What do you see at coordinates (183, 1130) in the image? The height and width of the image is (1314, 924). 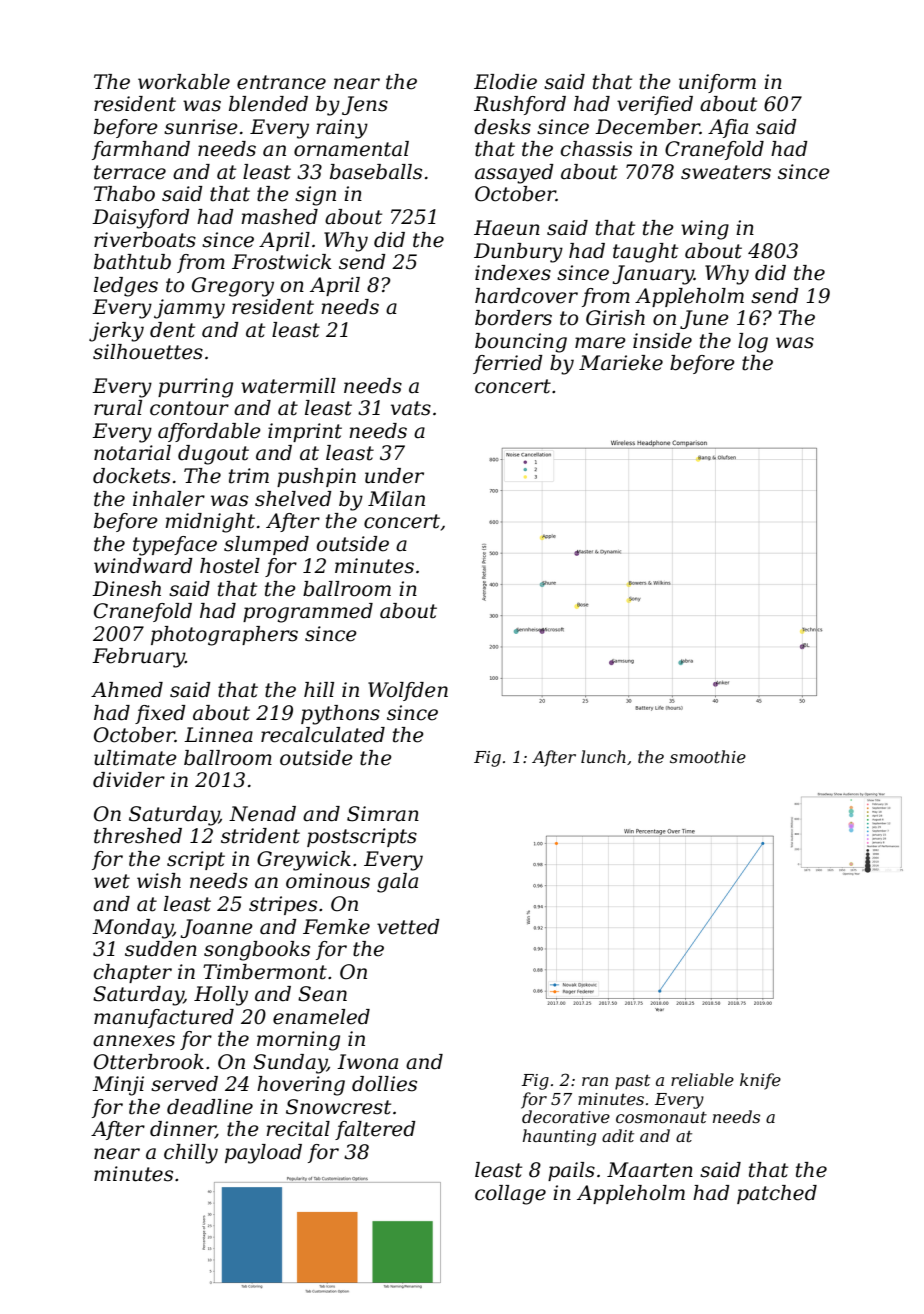 I see `dinner` at bounding box center [183, 1130].
